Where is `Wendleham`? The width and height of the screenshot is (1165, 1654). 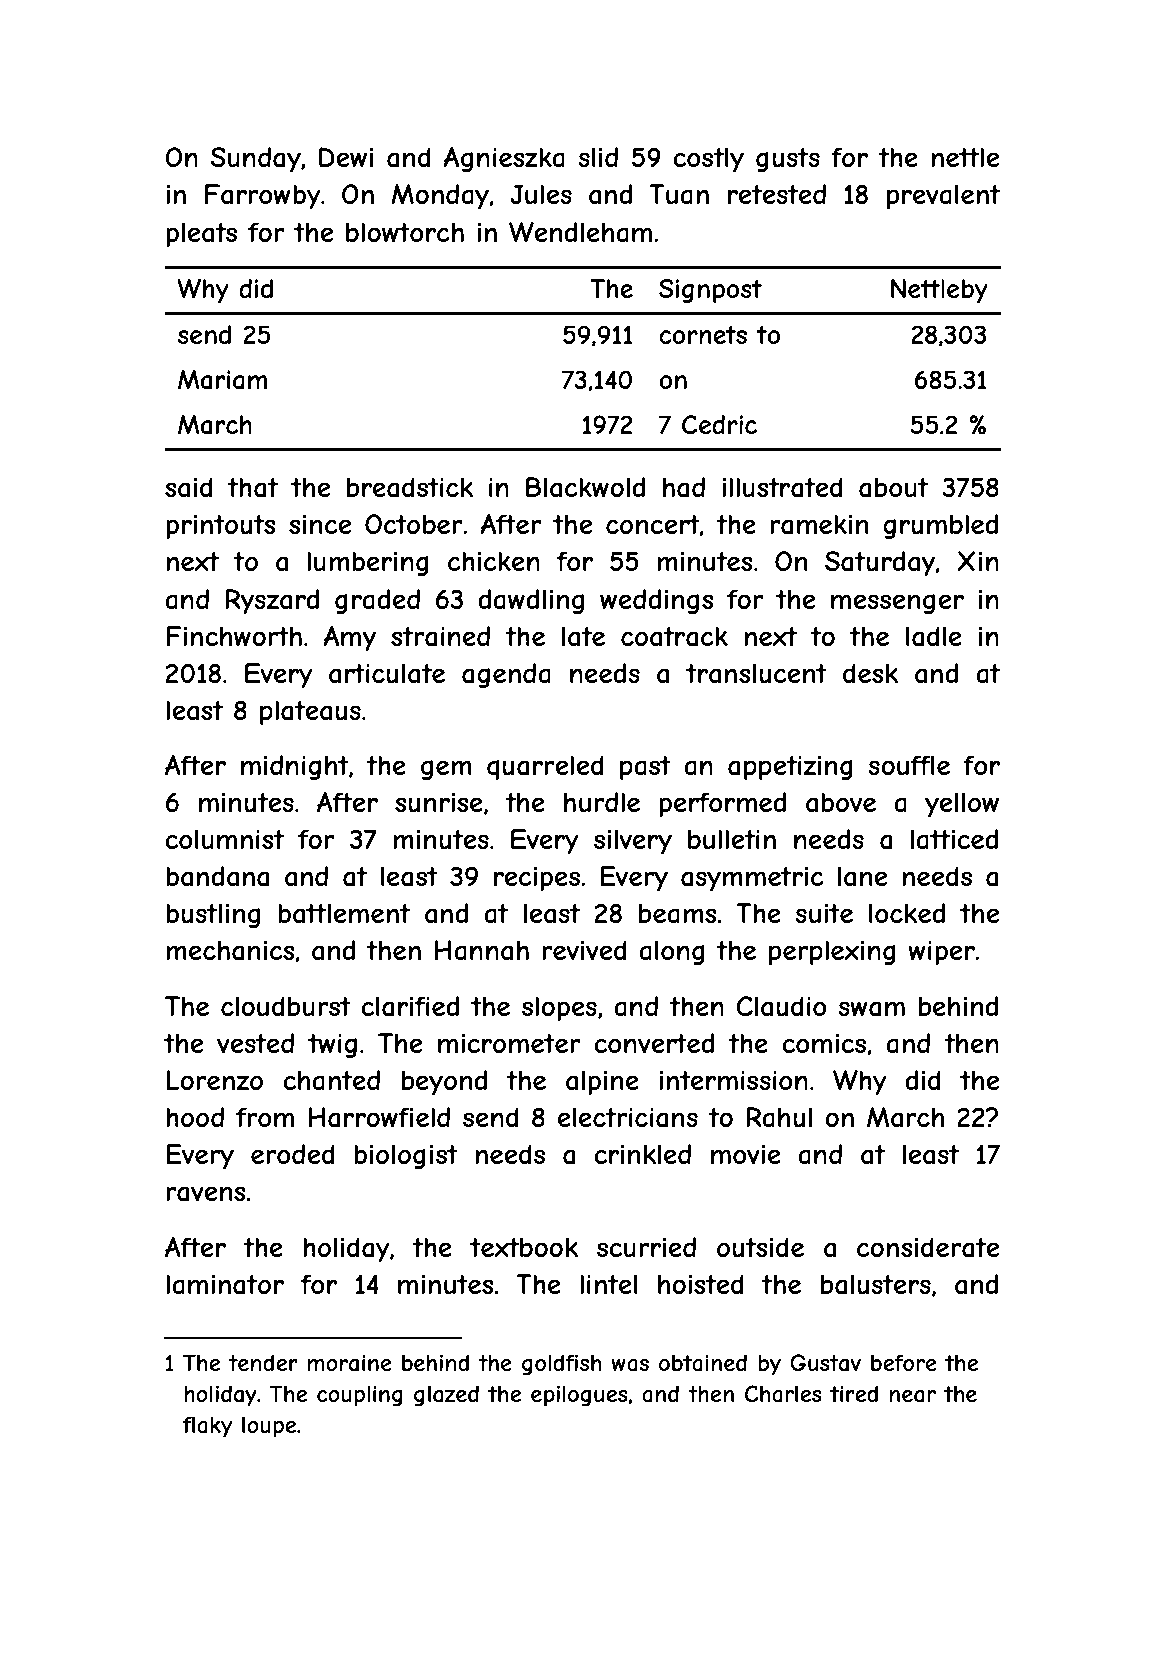
Wendleham is located at coordinates (580, 232).
